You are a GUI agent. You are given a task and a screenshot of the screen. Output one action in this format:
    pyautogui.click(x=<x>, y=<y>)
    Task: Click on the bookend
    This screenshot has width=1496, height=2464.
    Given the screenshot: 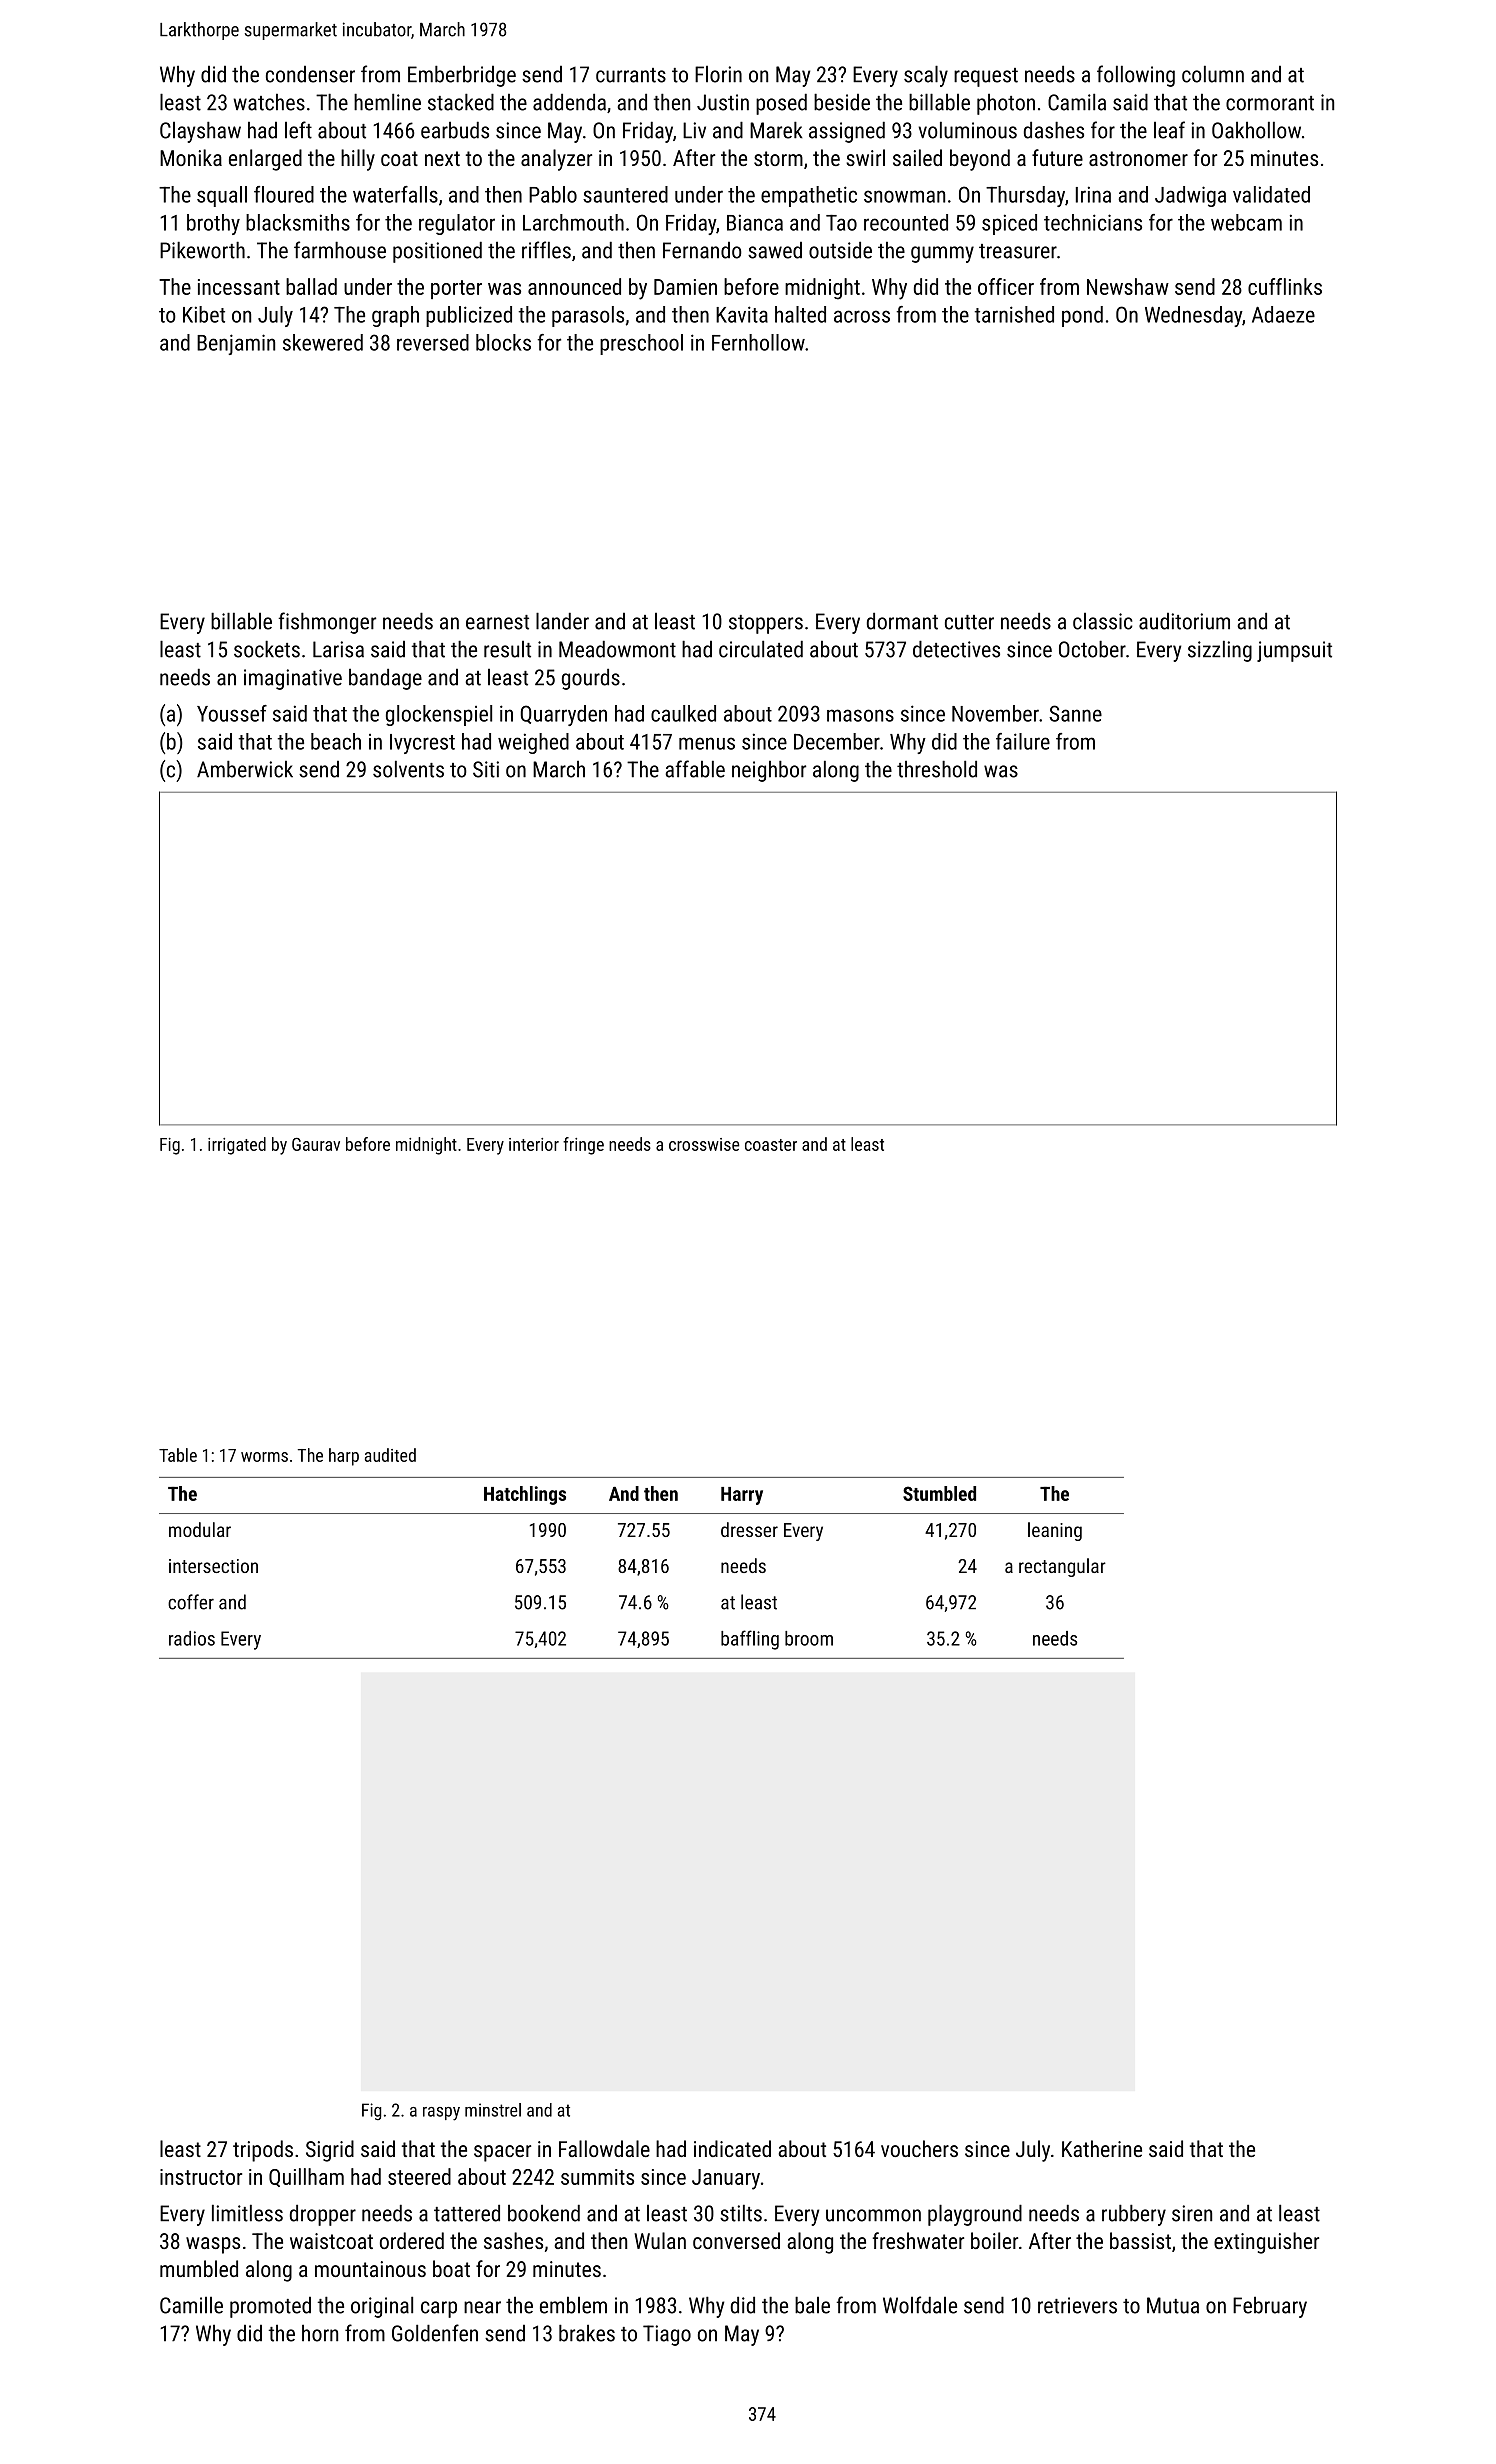 What is the action you would take?
    pyautogui.click(x=544, y=2213)
